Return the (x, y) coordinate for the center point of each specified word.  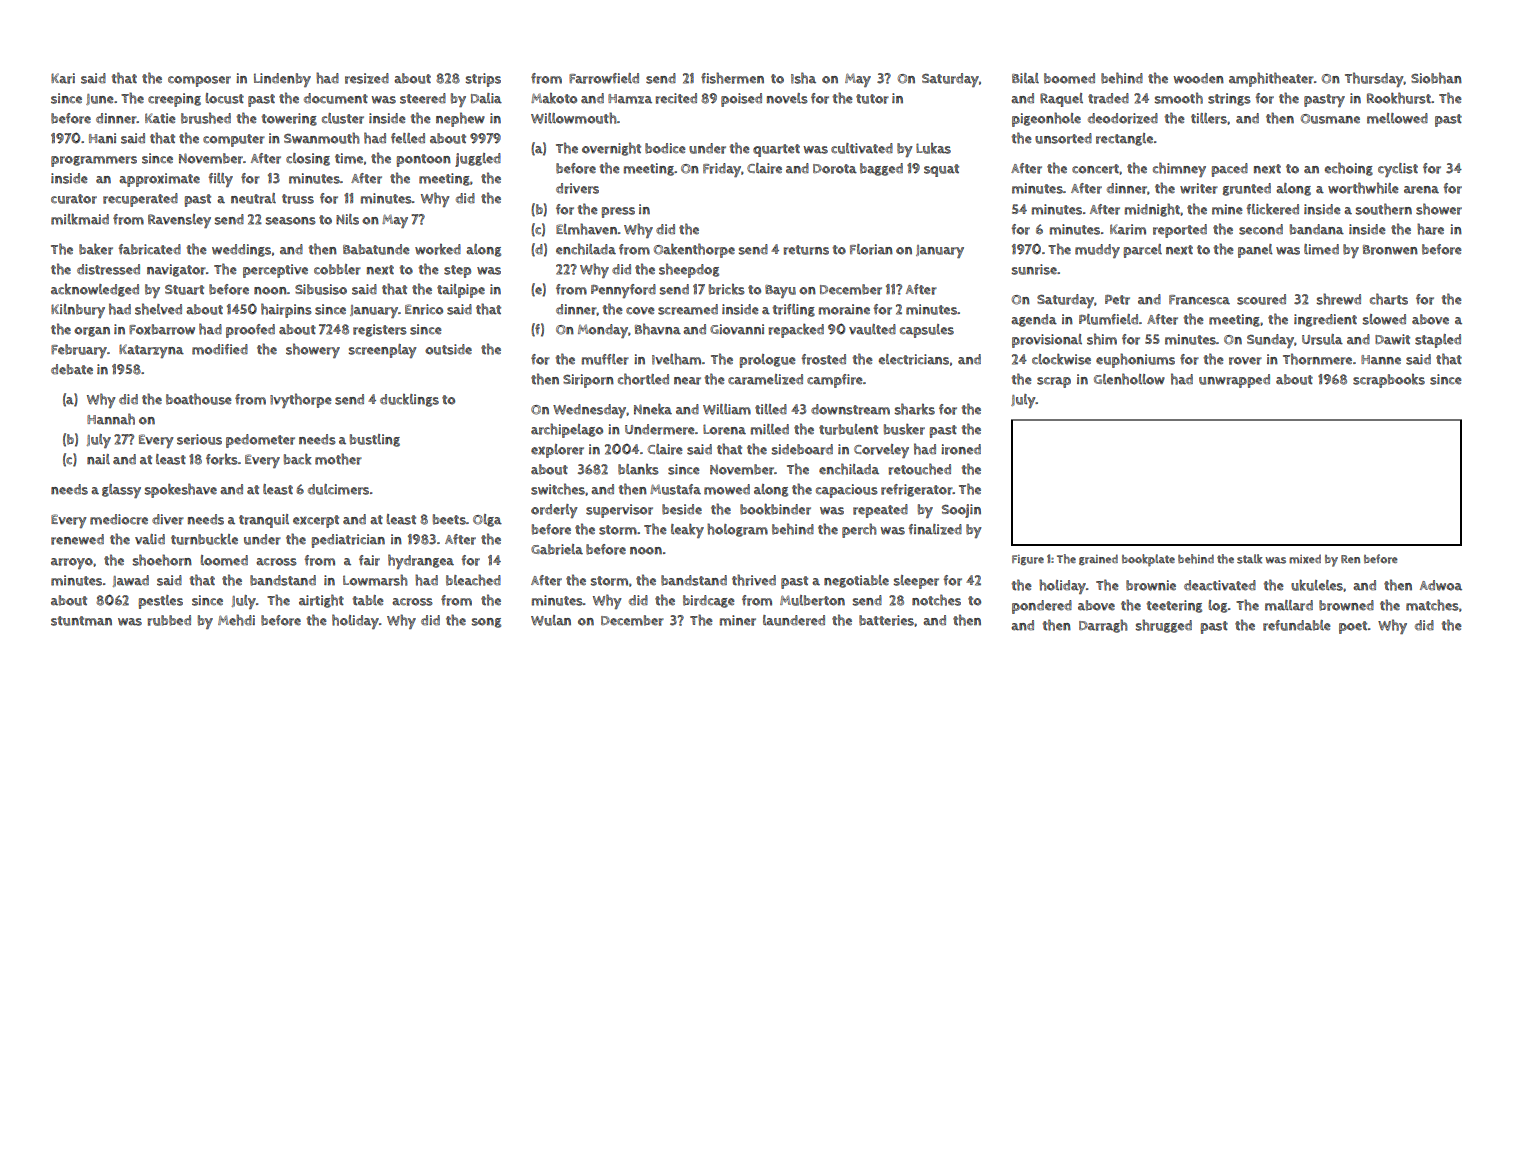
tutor (872, 99)
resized (367, 78)
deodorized (1123, 118)
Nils (347, 219)
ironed (961, 449)
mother (338, 459)
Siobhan (1436, 78)
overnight (611, 149)
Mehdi (236, 620)
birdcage (709, 601)
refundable (1297, 625)
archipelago (567, 430)
